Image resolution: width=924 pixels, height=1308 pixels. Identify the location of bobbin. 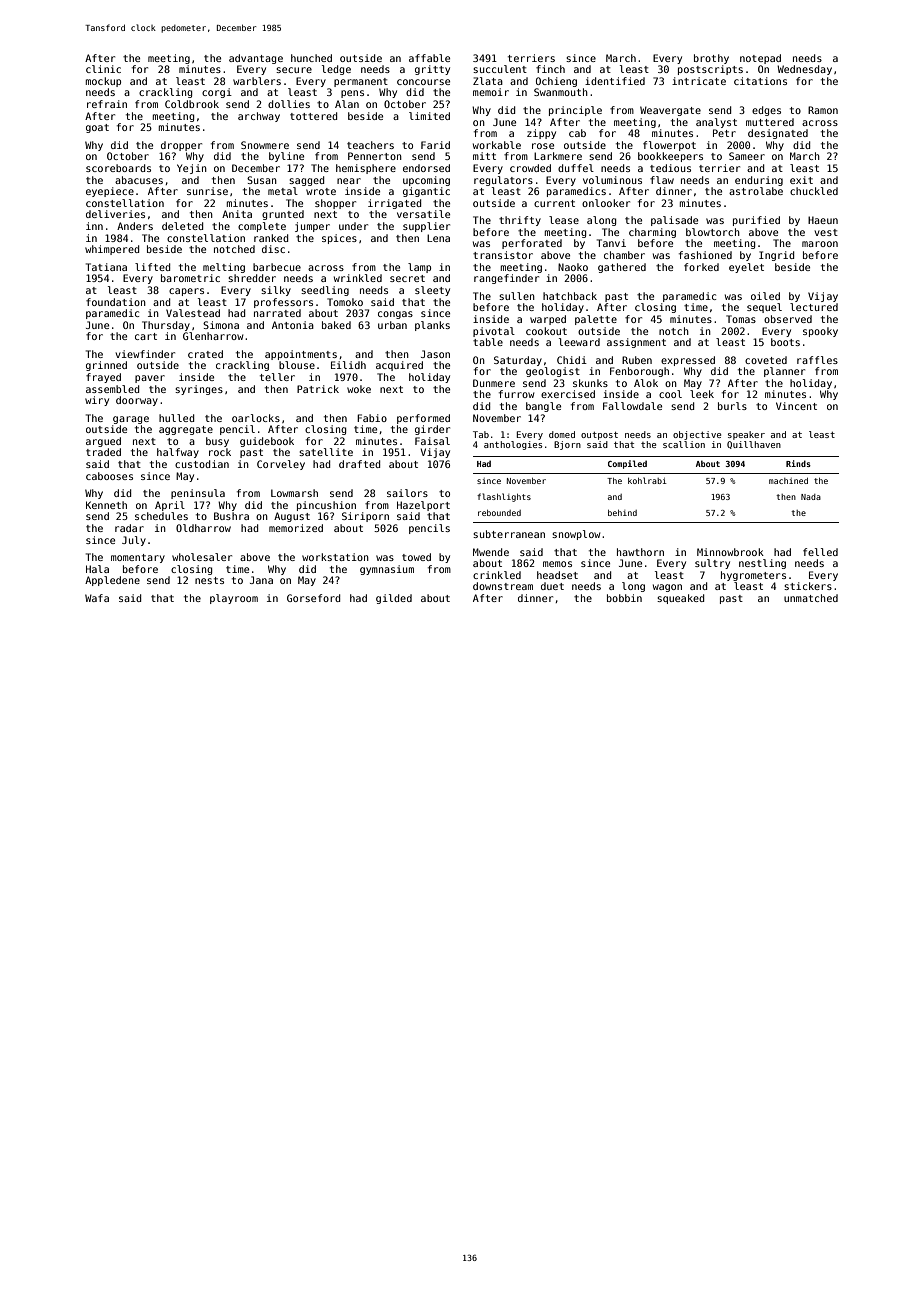
(624, 598).
